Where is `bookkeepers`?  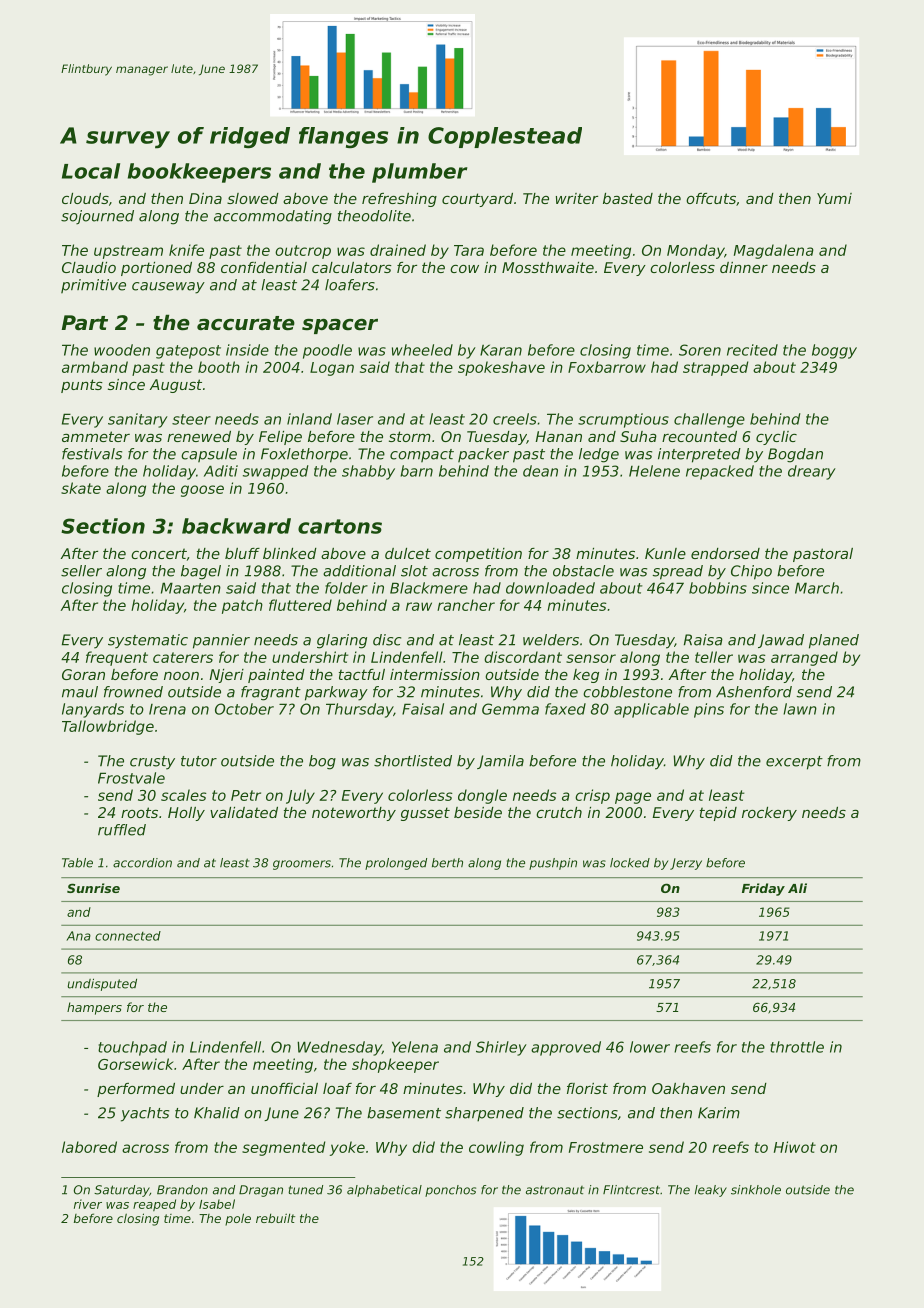
bookkeepers is located at coordinates (199, 173).
